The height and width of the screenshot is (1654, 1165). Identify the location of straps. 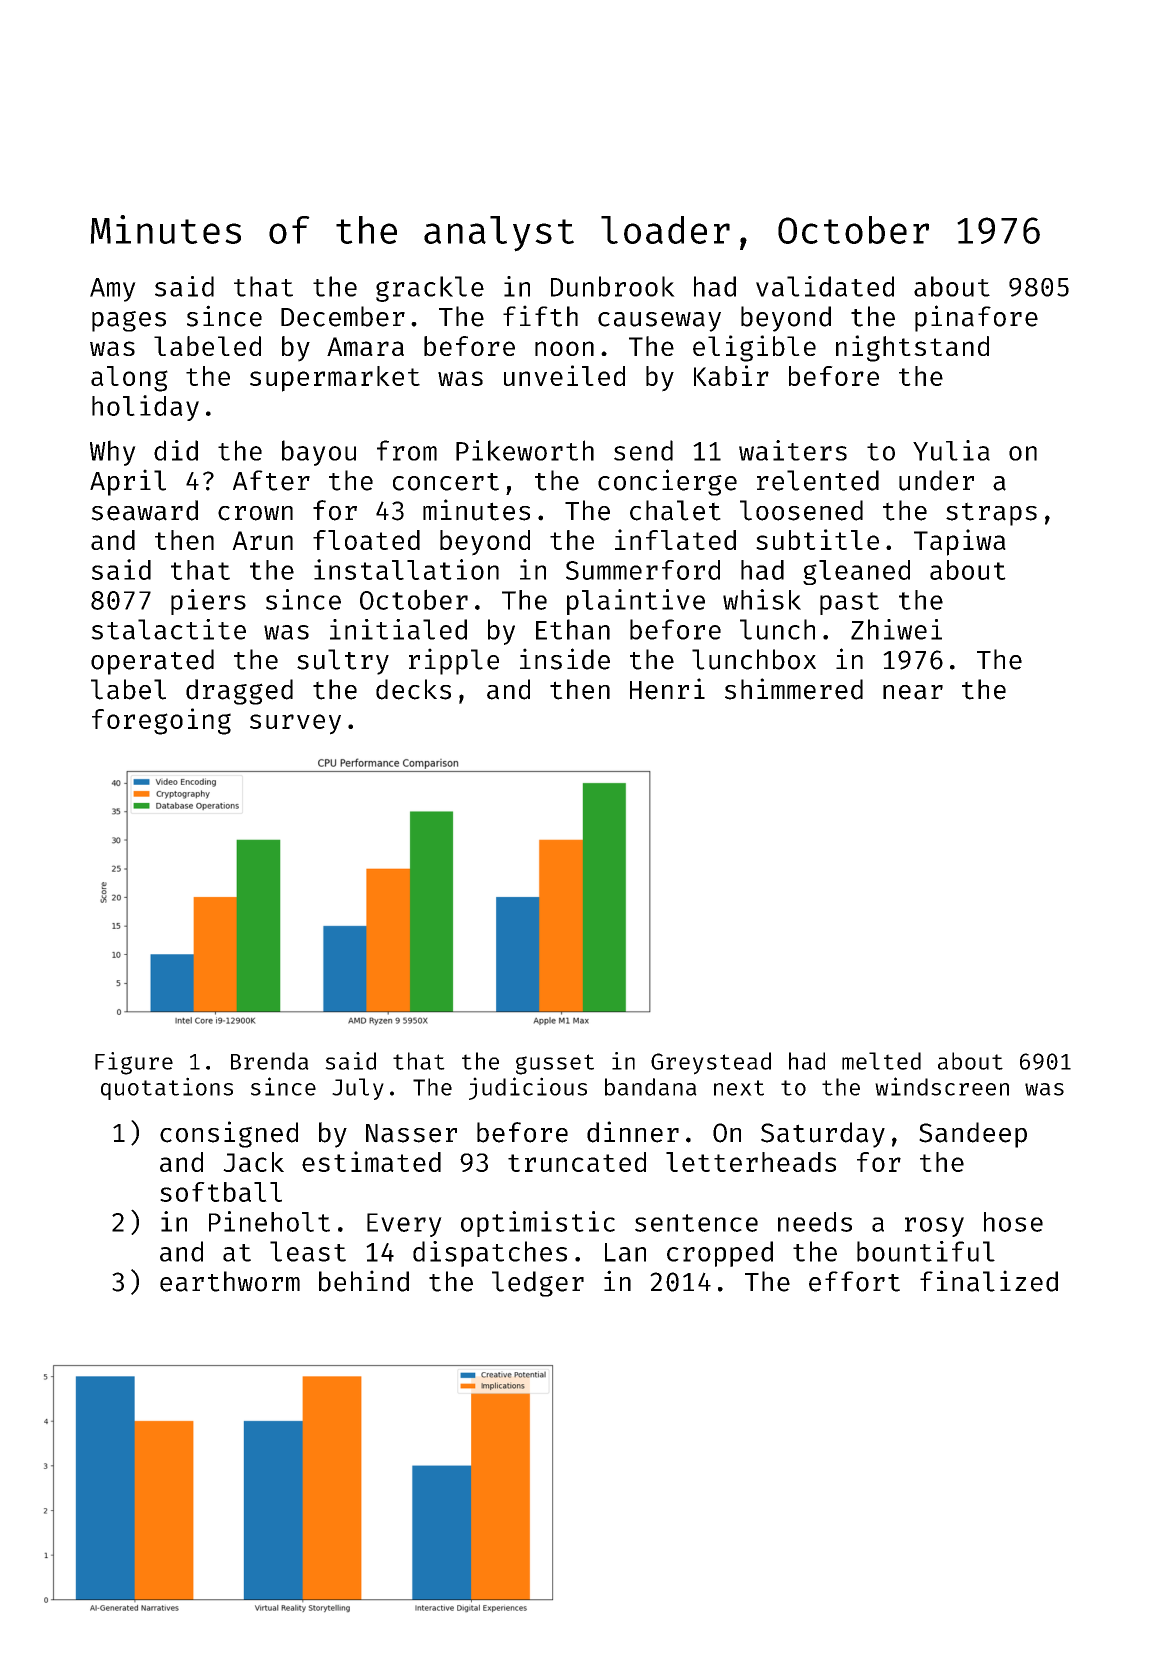
(991, 514).
